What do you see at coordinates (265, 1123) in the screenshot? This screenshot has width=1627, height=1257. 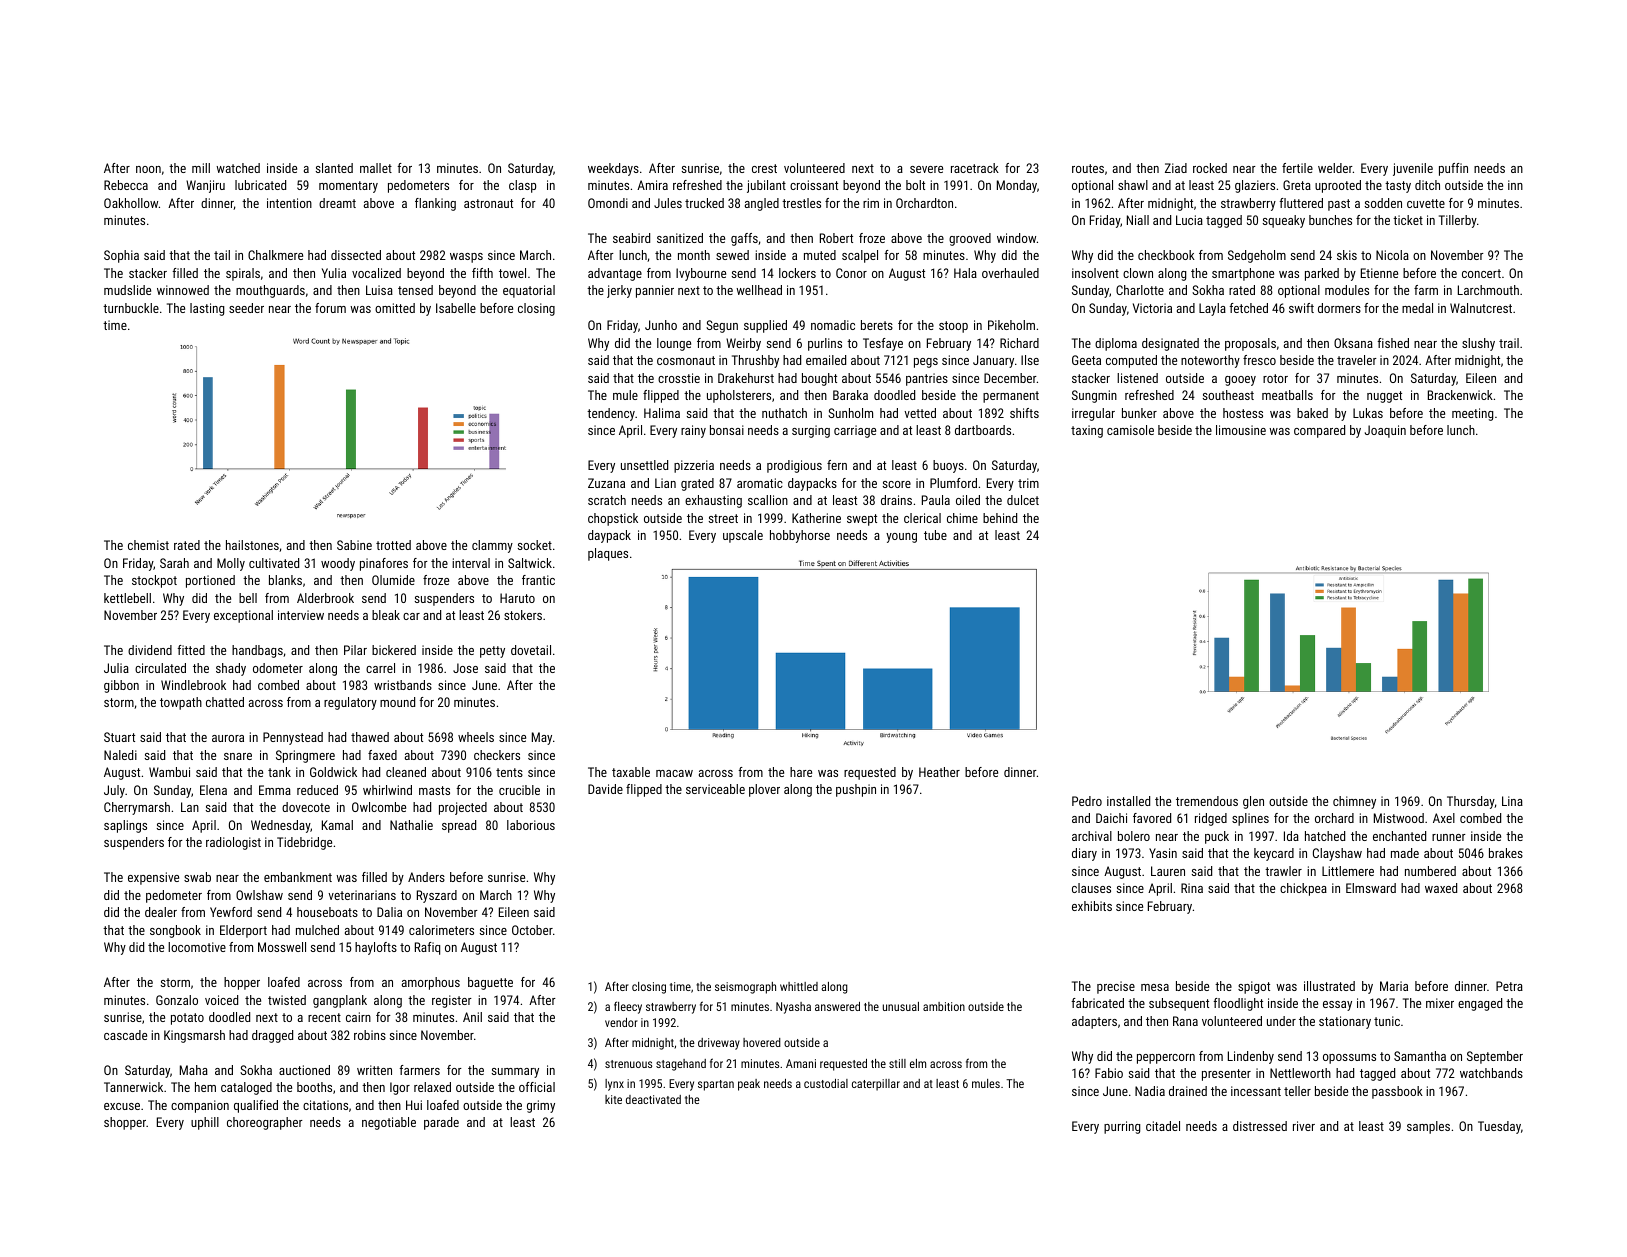 I see `choreographer` at bounding box center [265, 1123].
